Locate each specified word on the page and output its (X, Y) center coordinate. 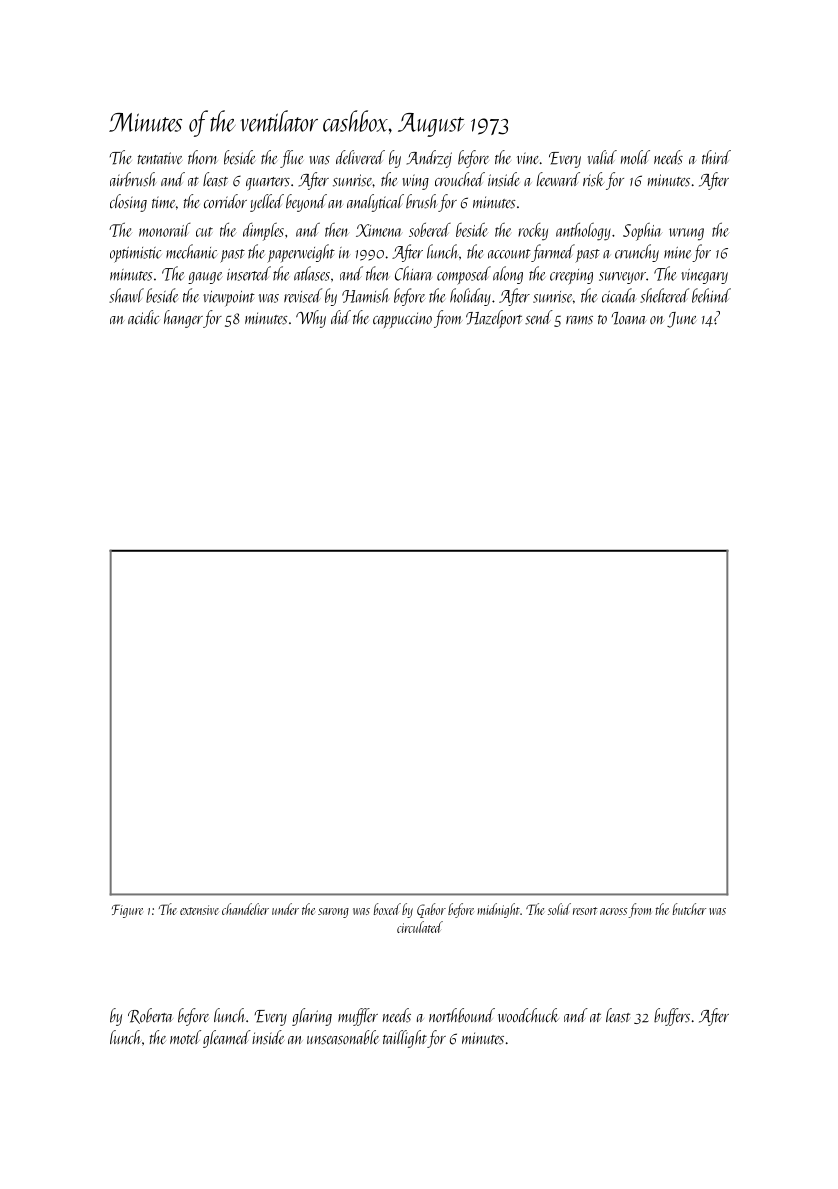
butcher (689, 909)
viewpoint (229, 299)
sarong (333, 913)
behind (711, 295)
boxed (387, 909)
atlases (312, 273)
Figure (127, 911)
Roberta (150, 1016)
